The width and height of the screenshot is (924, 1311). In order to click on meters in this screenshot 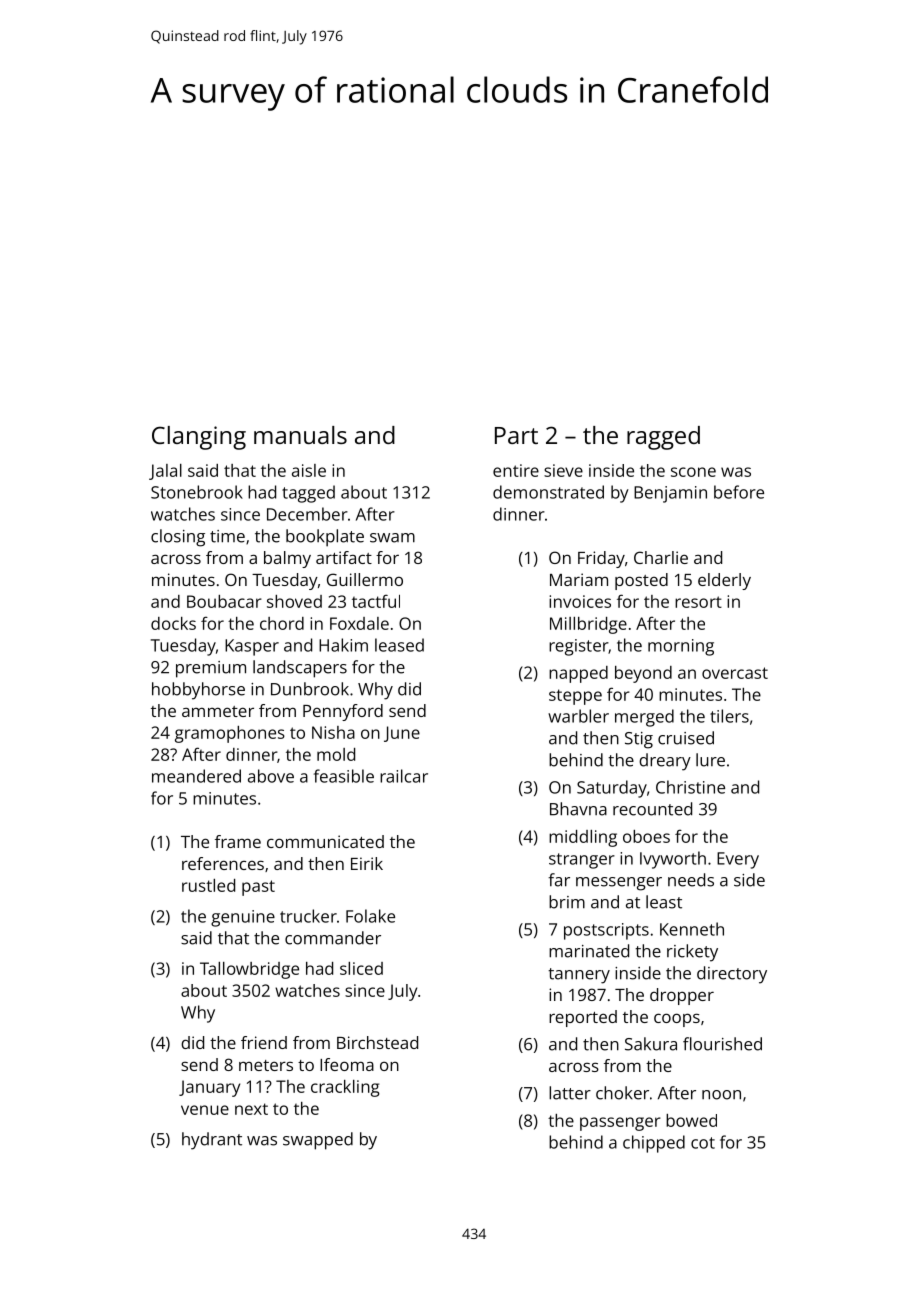, I will do `click(266, 1065)`.
